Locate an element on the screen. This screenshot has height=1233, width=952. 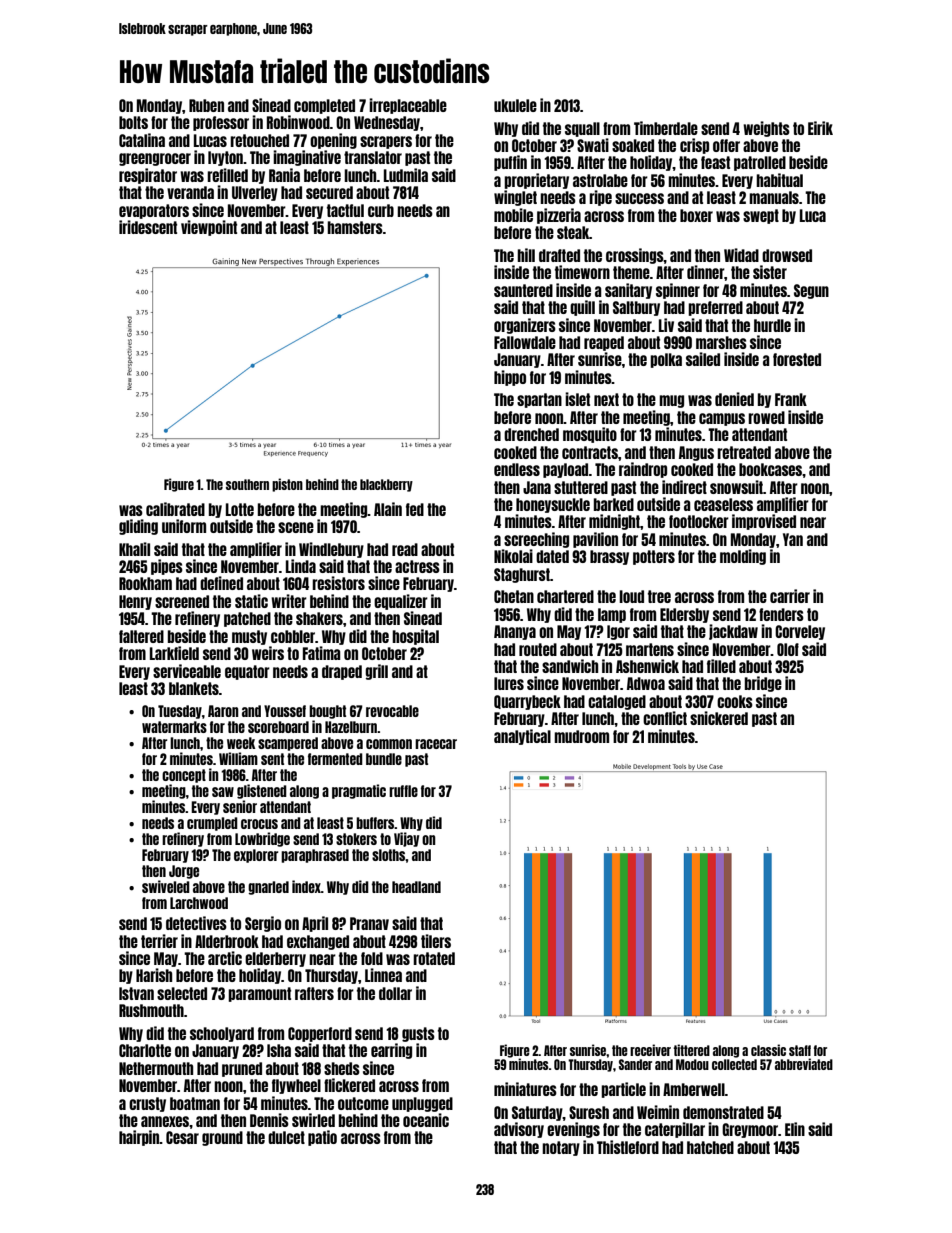
weights is located at coordinates (766, 129).
